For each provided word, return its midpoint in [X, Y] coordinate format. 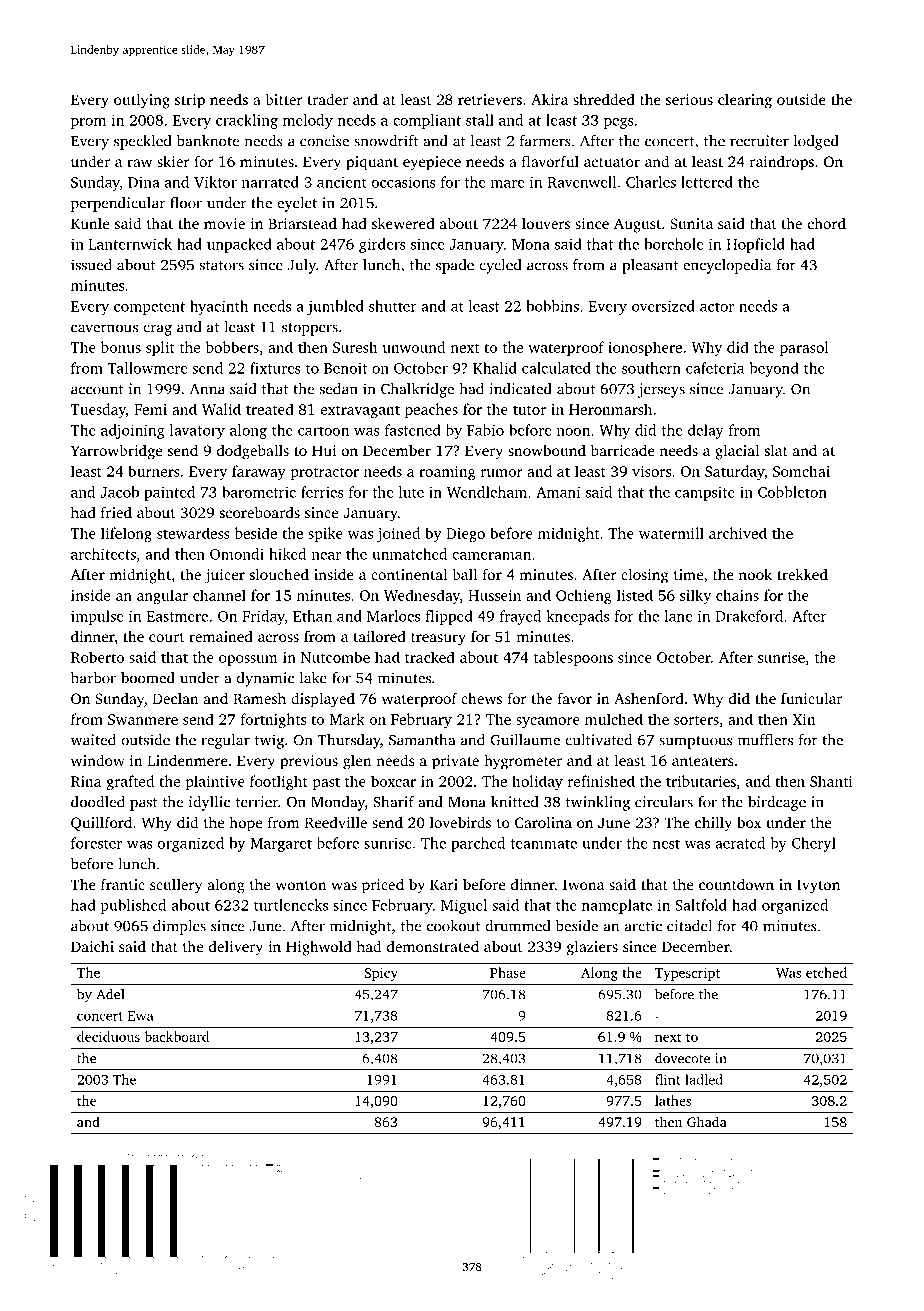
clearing [745, 101]
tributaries [701, 781]
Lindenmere [188, 760]
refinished [601, 781]
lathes [673, 1100]
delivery [236, 948]
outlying [142, 101]
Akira [549, 99]
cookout [454, 926]
